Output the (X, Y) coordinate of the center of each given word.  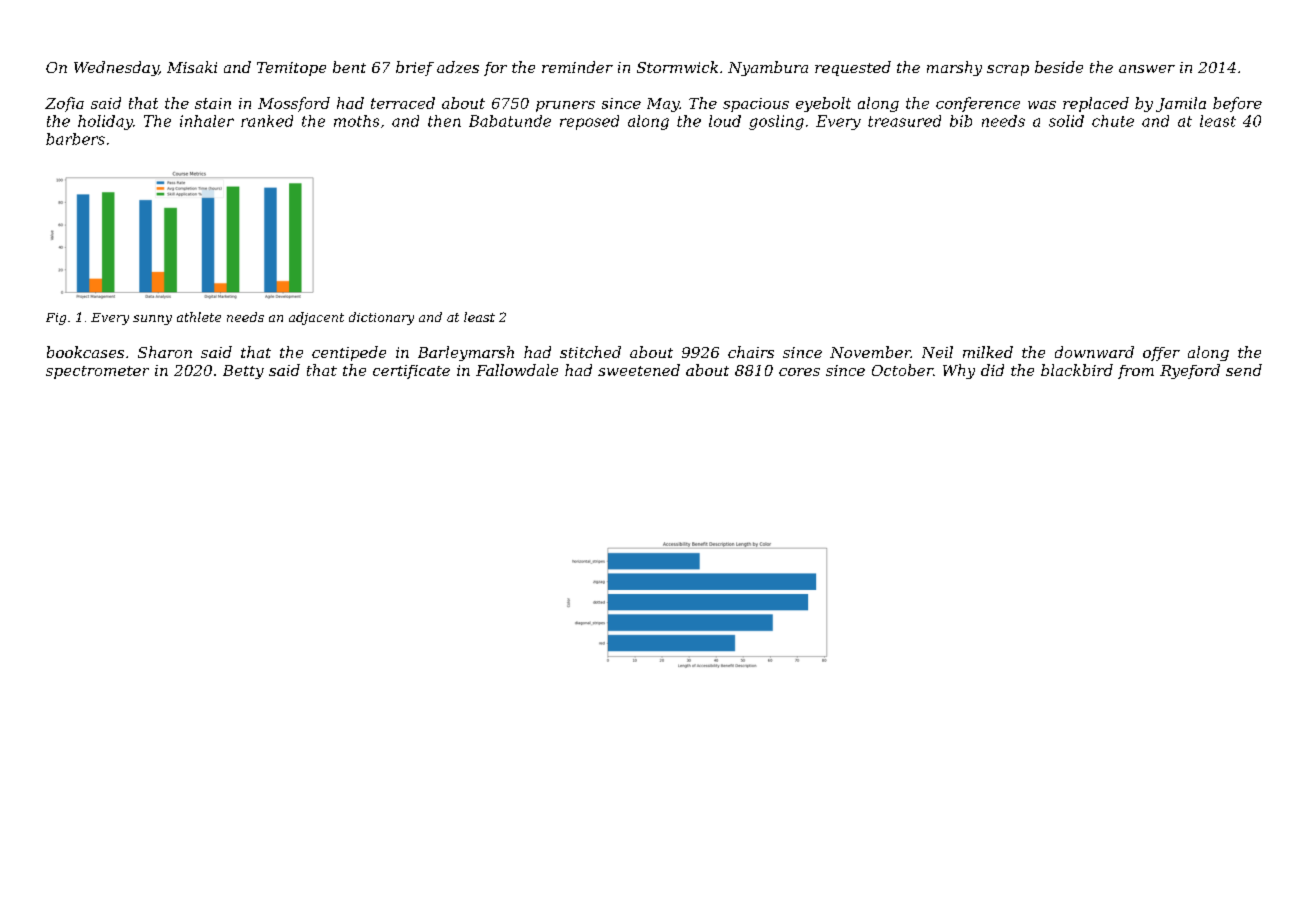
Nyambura (768, 68)
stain (213, 103)
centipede (349, 353)
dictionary (381, 318)
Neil (937, 352)
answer (1147, 69)
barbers (75, 139)
